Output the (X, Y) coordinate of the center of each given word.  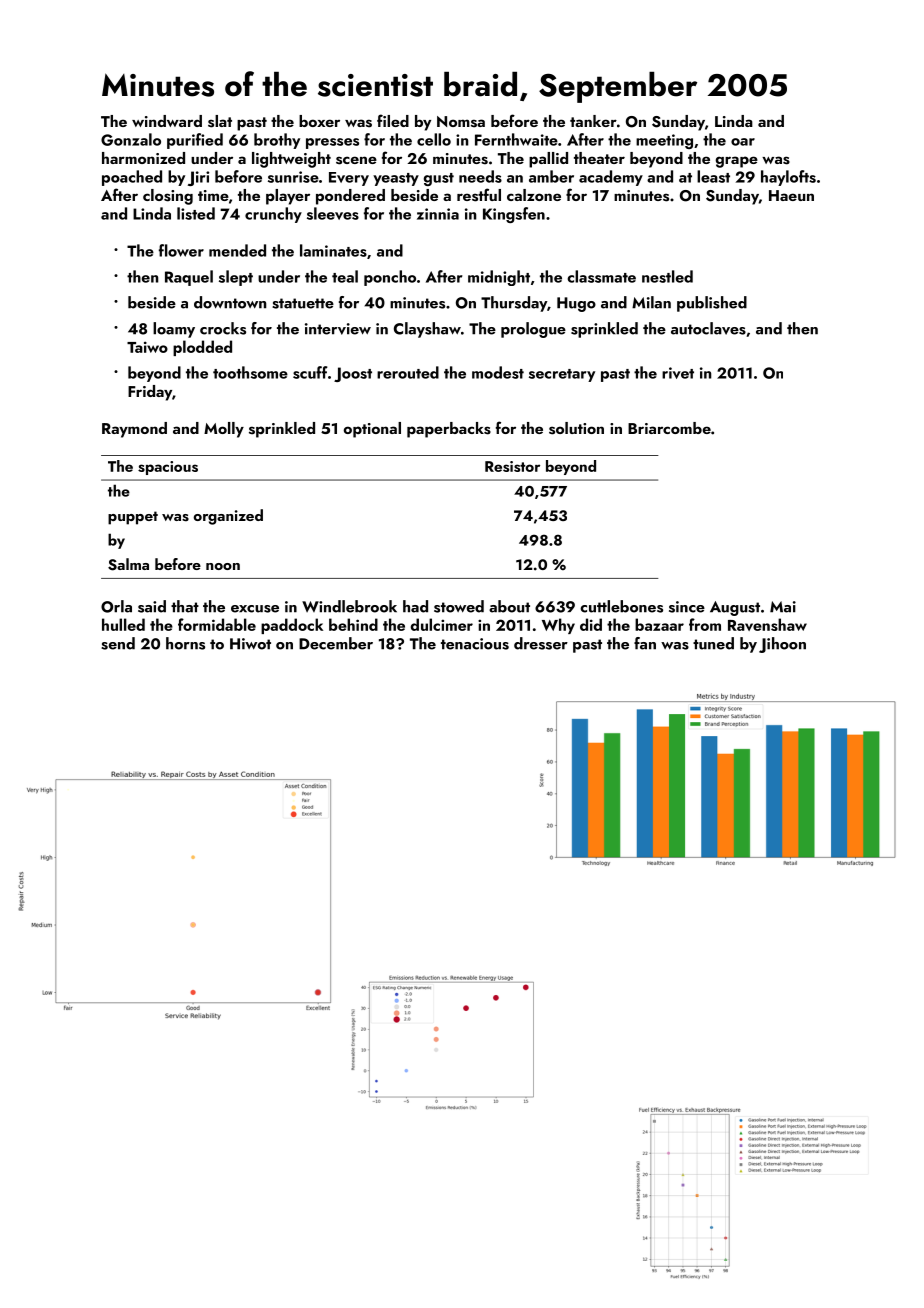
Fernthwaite (516, 139)
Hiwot (250, 644)
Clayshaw (427, 330)
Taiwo (147, 347)
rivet (678, 373)
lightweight (291, 160)
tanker (593, 121)
